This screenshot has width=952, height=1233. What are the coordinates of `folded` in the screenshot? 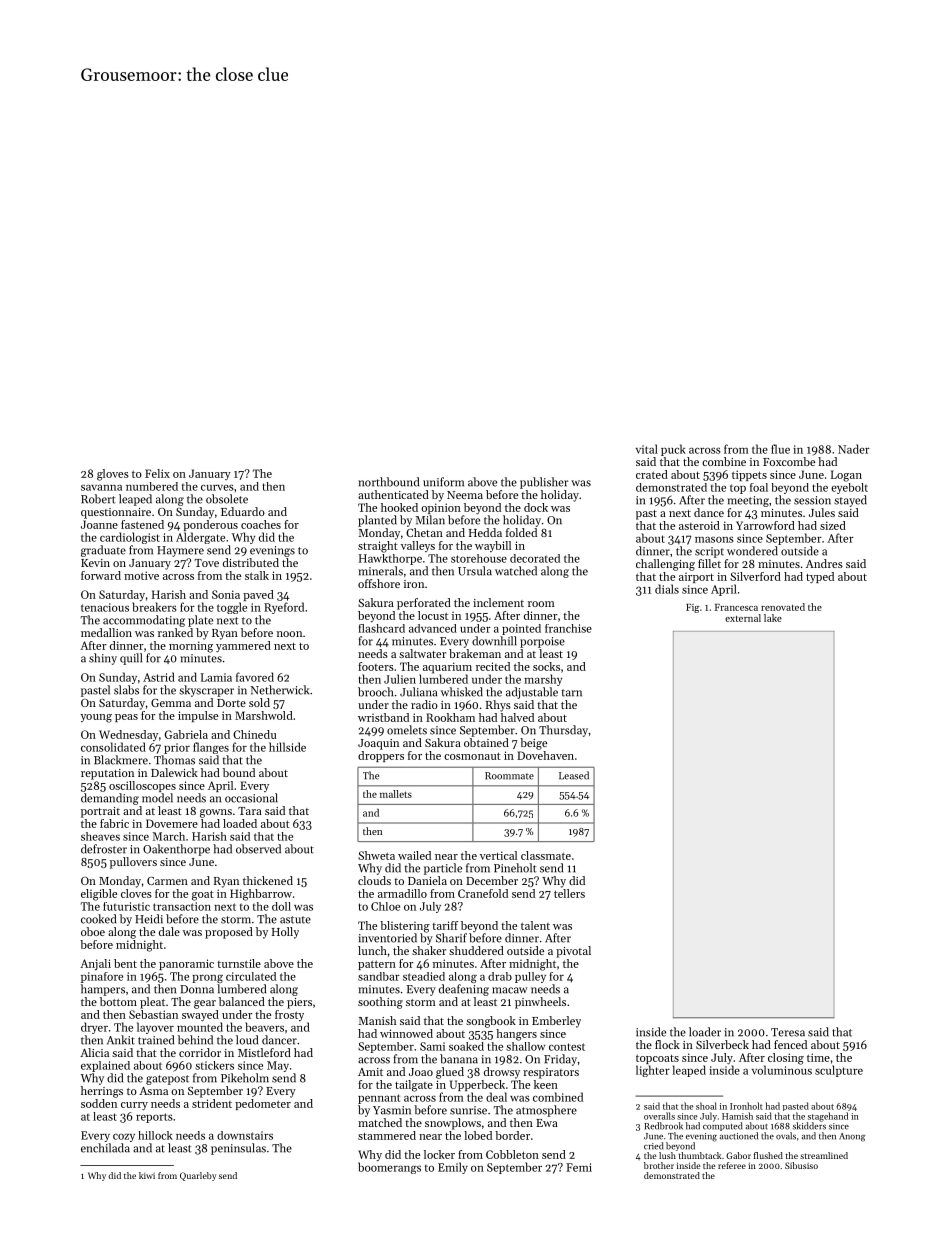 It's located at (521, 532).
